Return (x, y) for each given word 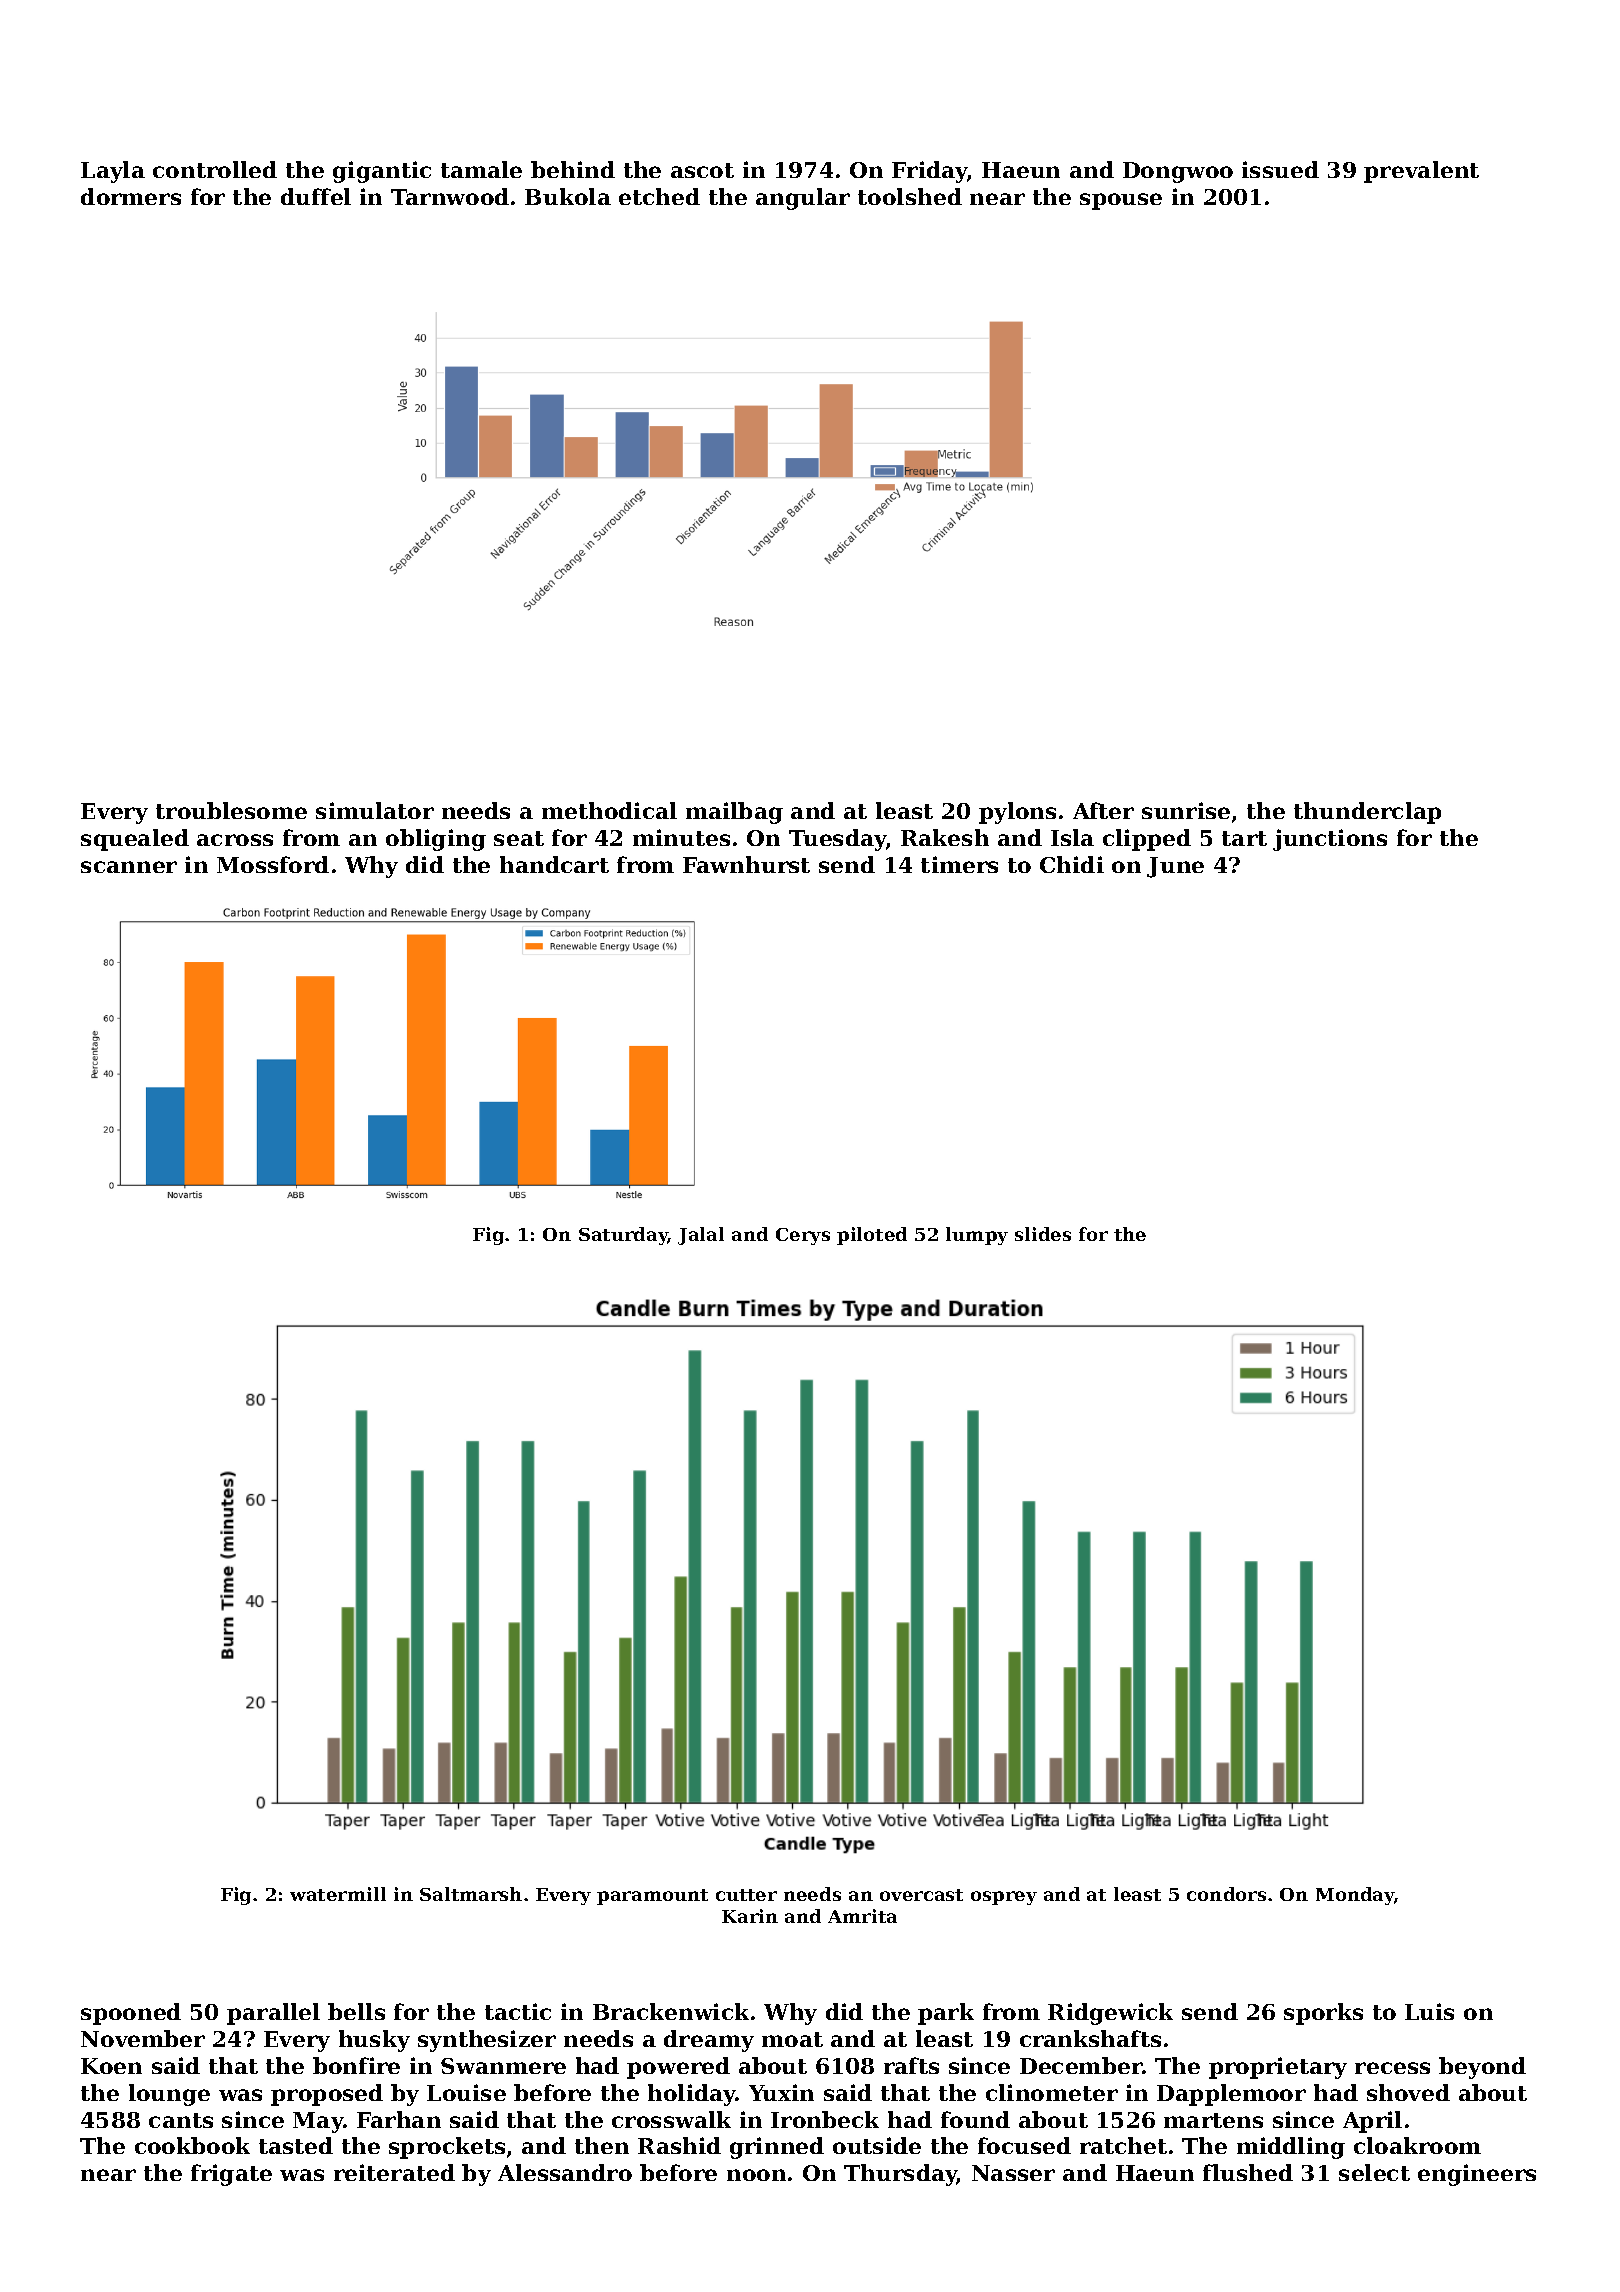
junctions (1330, 840)
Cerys (803, 1236)
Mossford (273, 864)
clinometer (1052, 2092)
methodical (609, 810)
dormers (131, 196)
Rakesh (945, 837)
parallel (273, 2014)
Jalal (701, 1236)
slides (1043, 1234)
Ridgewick (1110, 2014)
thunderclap (1367, 813)
